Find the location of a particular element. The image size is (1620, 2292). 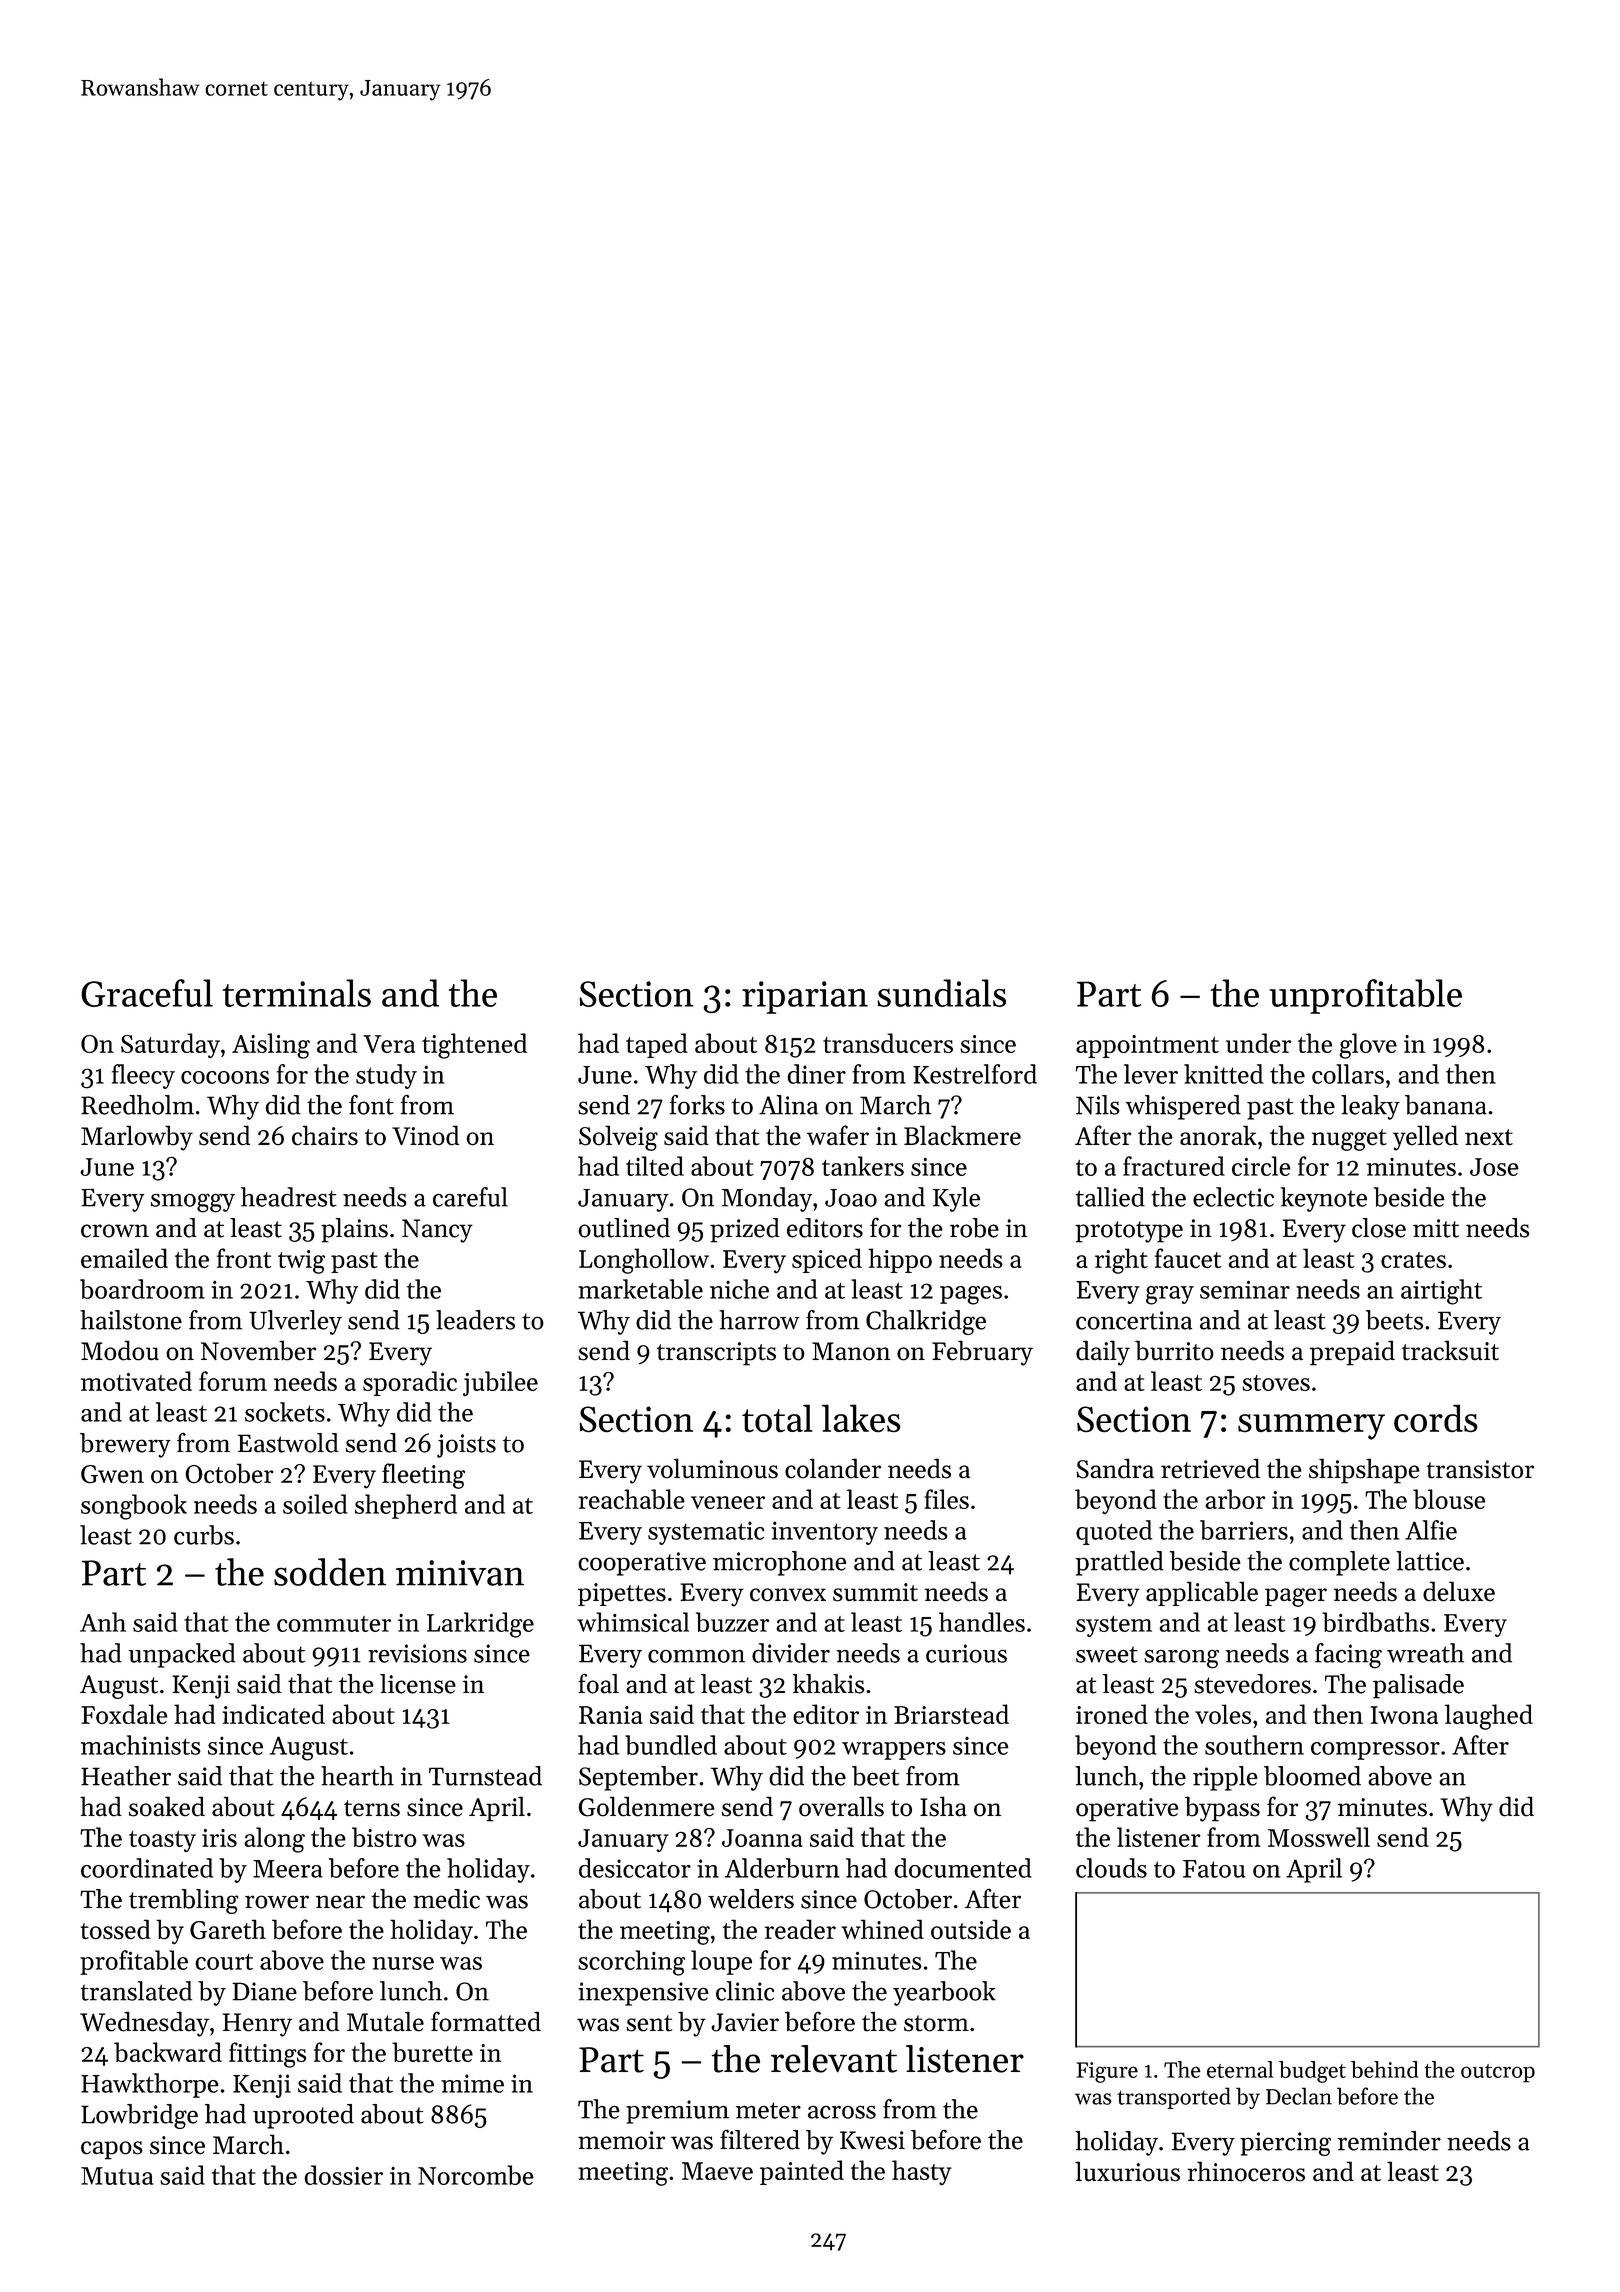

wrappers is located at coordinates (894, 1751).
